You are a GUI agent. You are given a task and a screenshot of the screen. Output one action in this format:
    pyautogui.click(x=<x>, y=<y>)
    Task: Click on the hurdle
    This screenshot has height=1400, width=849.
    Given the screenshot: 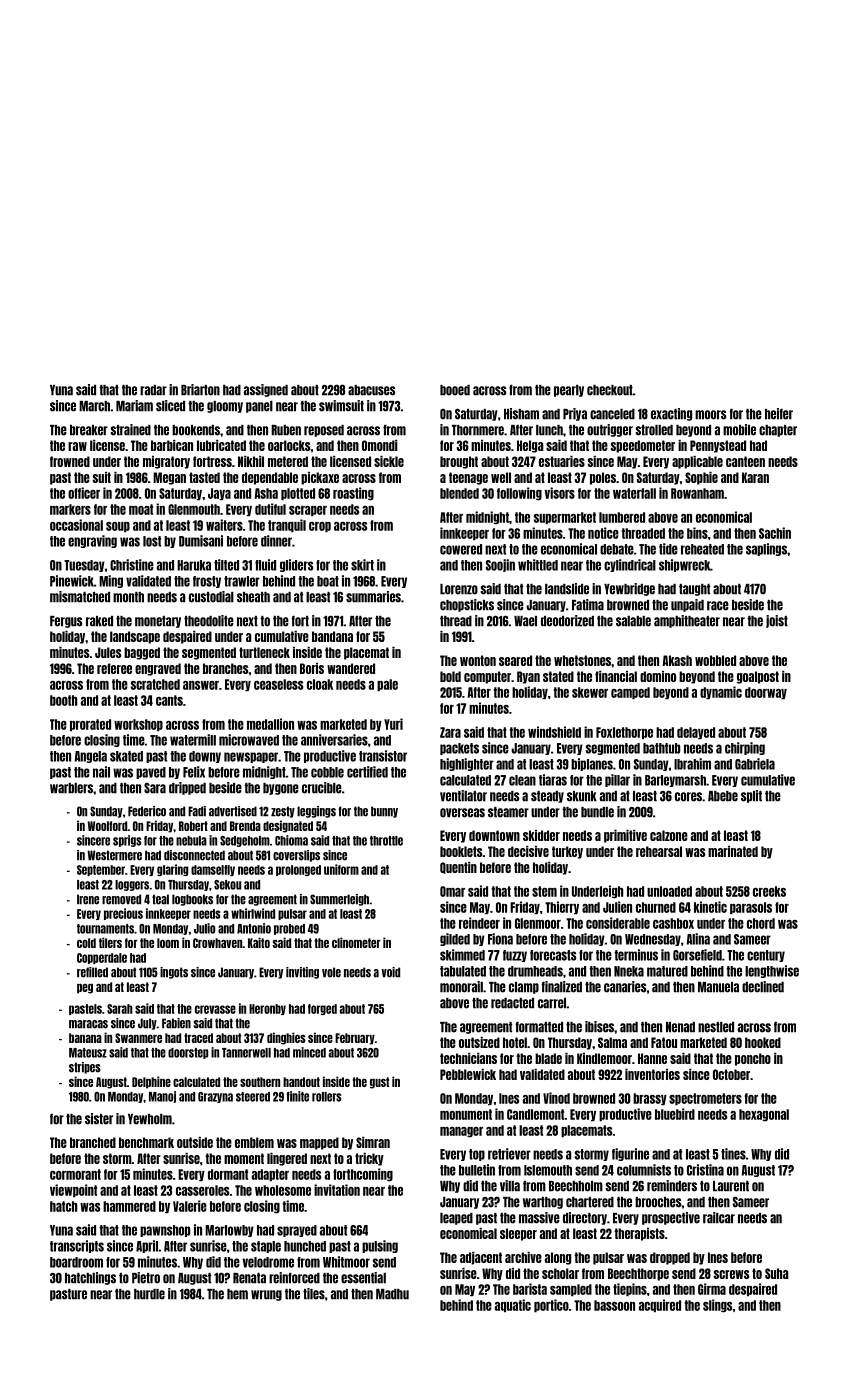 What is the action you would take?
    pyautogui.click(x=149, y=1294)
